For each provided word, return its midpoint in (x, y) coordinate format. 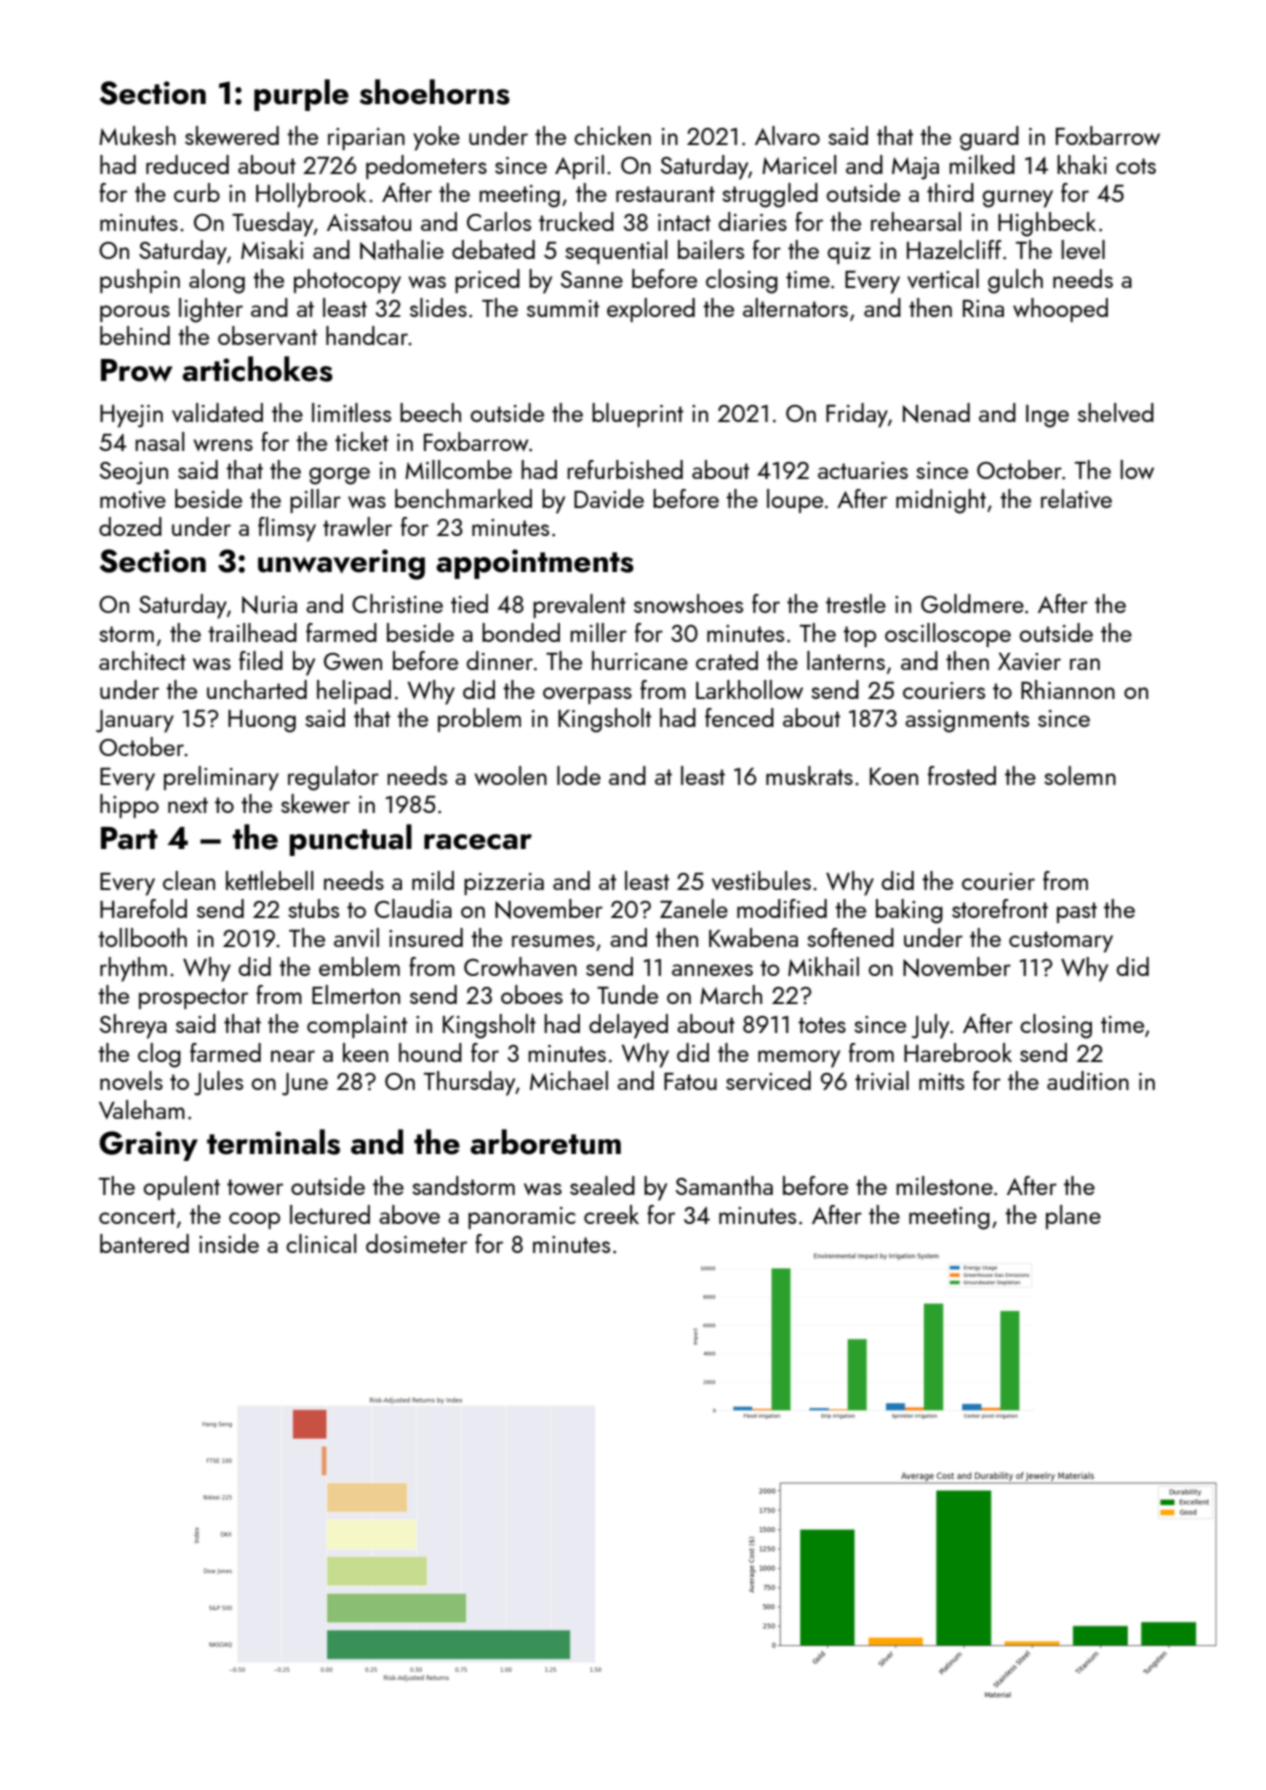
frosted (962, 775)
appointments (535, 564)
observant (267, 335)
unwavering (341, 564)
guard (989, 138)
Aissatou (369, 222)
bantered (144, 1243)
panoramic (521, 1218)
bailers (711, 249)
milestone (944, 1185)
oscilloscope (948, 635)
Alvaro (787, 135)
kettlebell (269, 880)
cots (1136, 166)
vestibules (761, 880)
